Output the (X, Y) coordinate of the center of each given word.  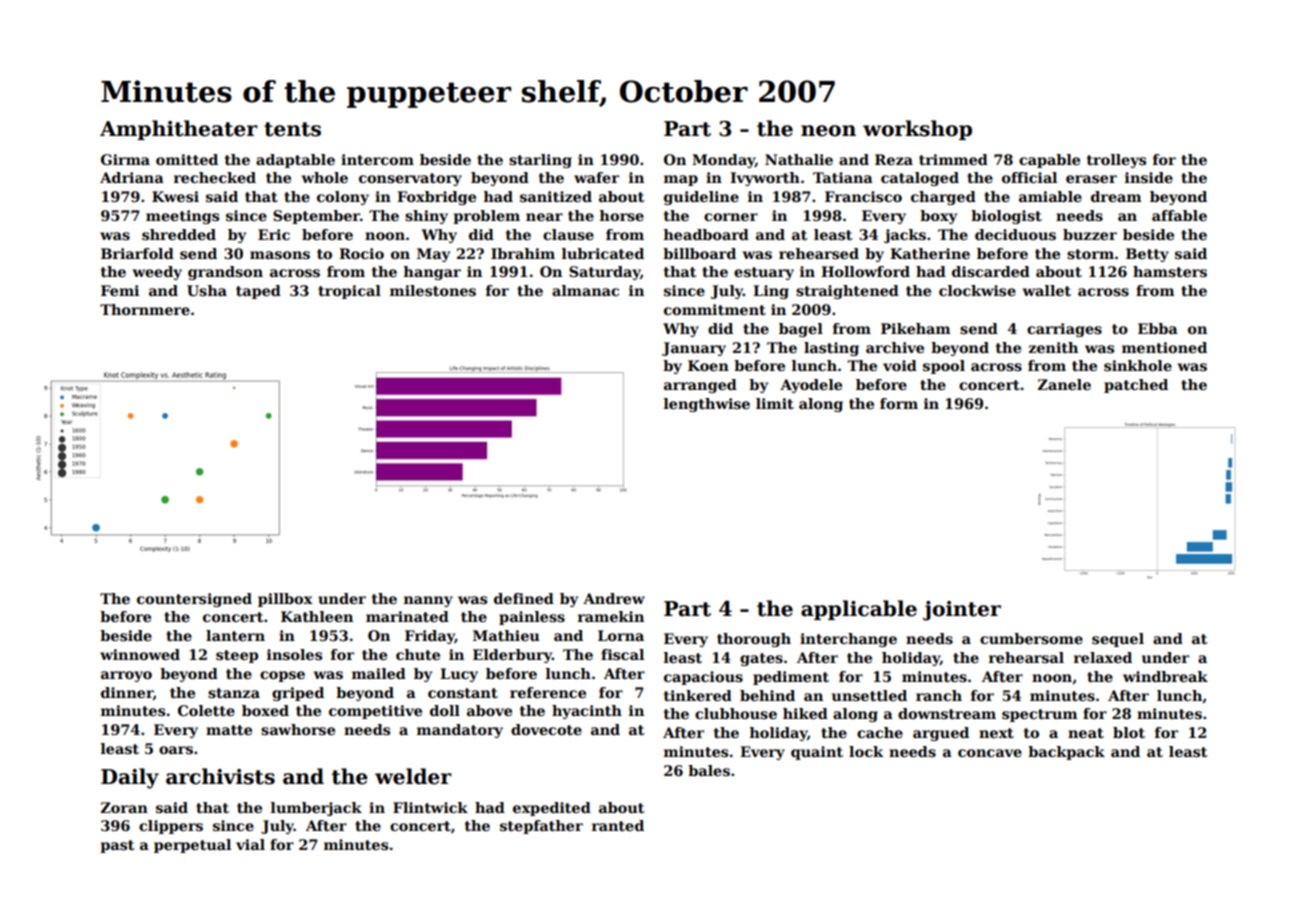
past (117, 846)
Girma (125, 159)
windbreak (1165, 676)
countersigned (194, 600)
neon (828, 131)
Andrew (614, 598)
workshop (917, 130)
